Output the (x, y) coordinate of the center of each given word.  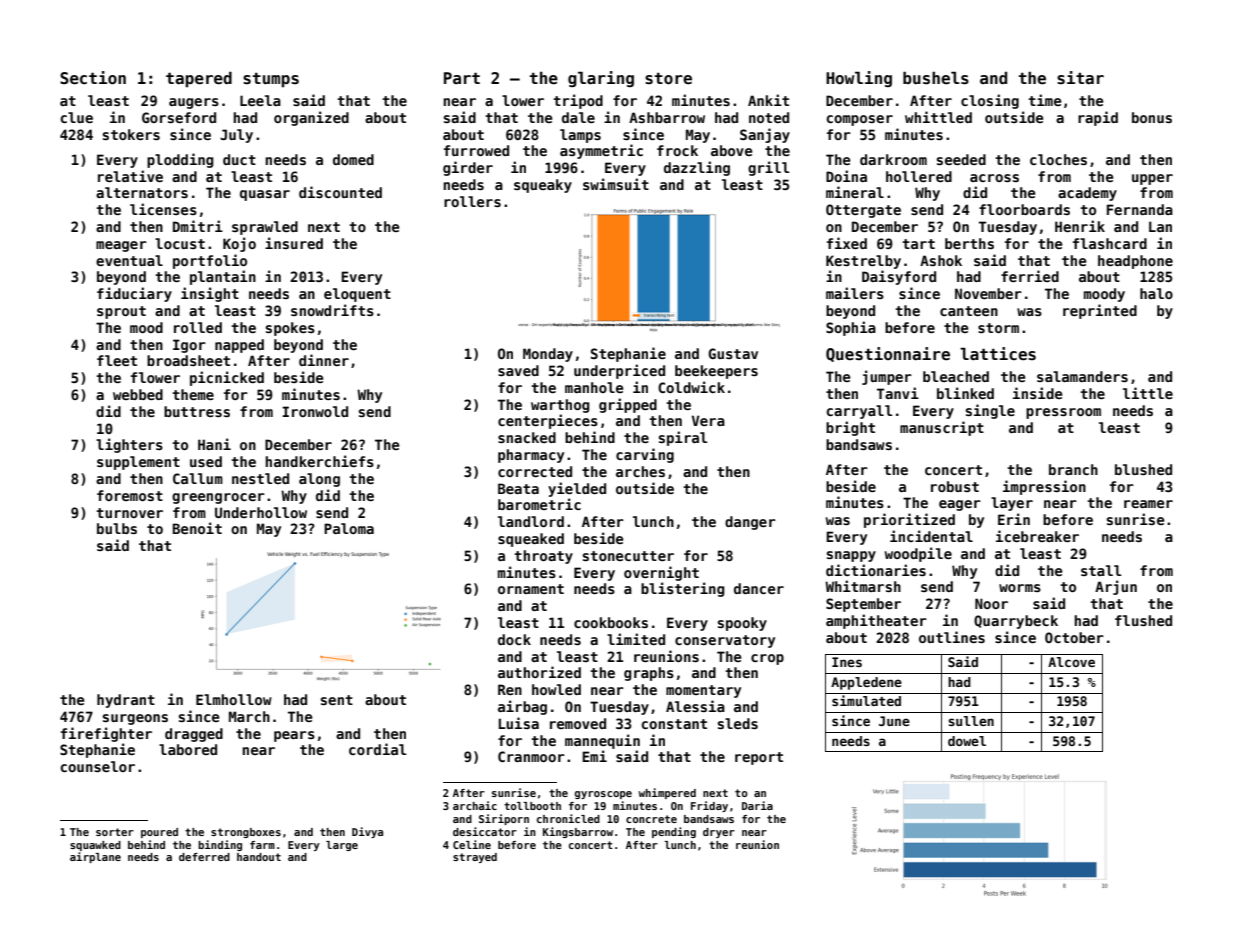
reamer (1148, 504)
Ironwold (315, 411)
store (668, 79)
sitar (1080, 78)
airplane (95, 857)
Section (93, 78)
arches (640, 471)
